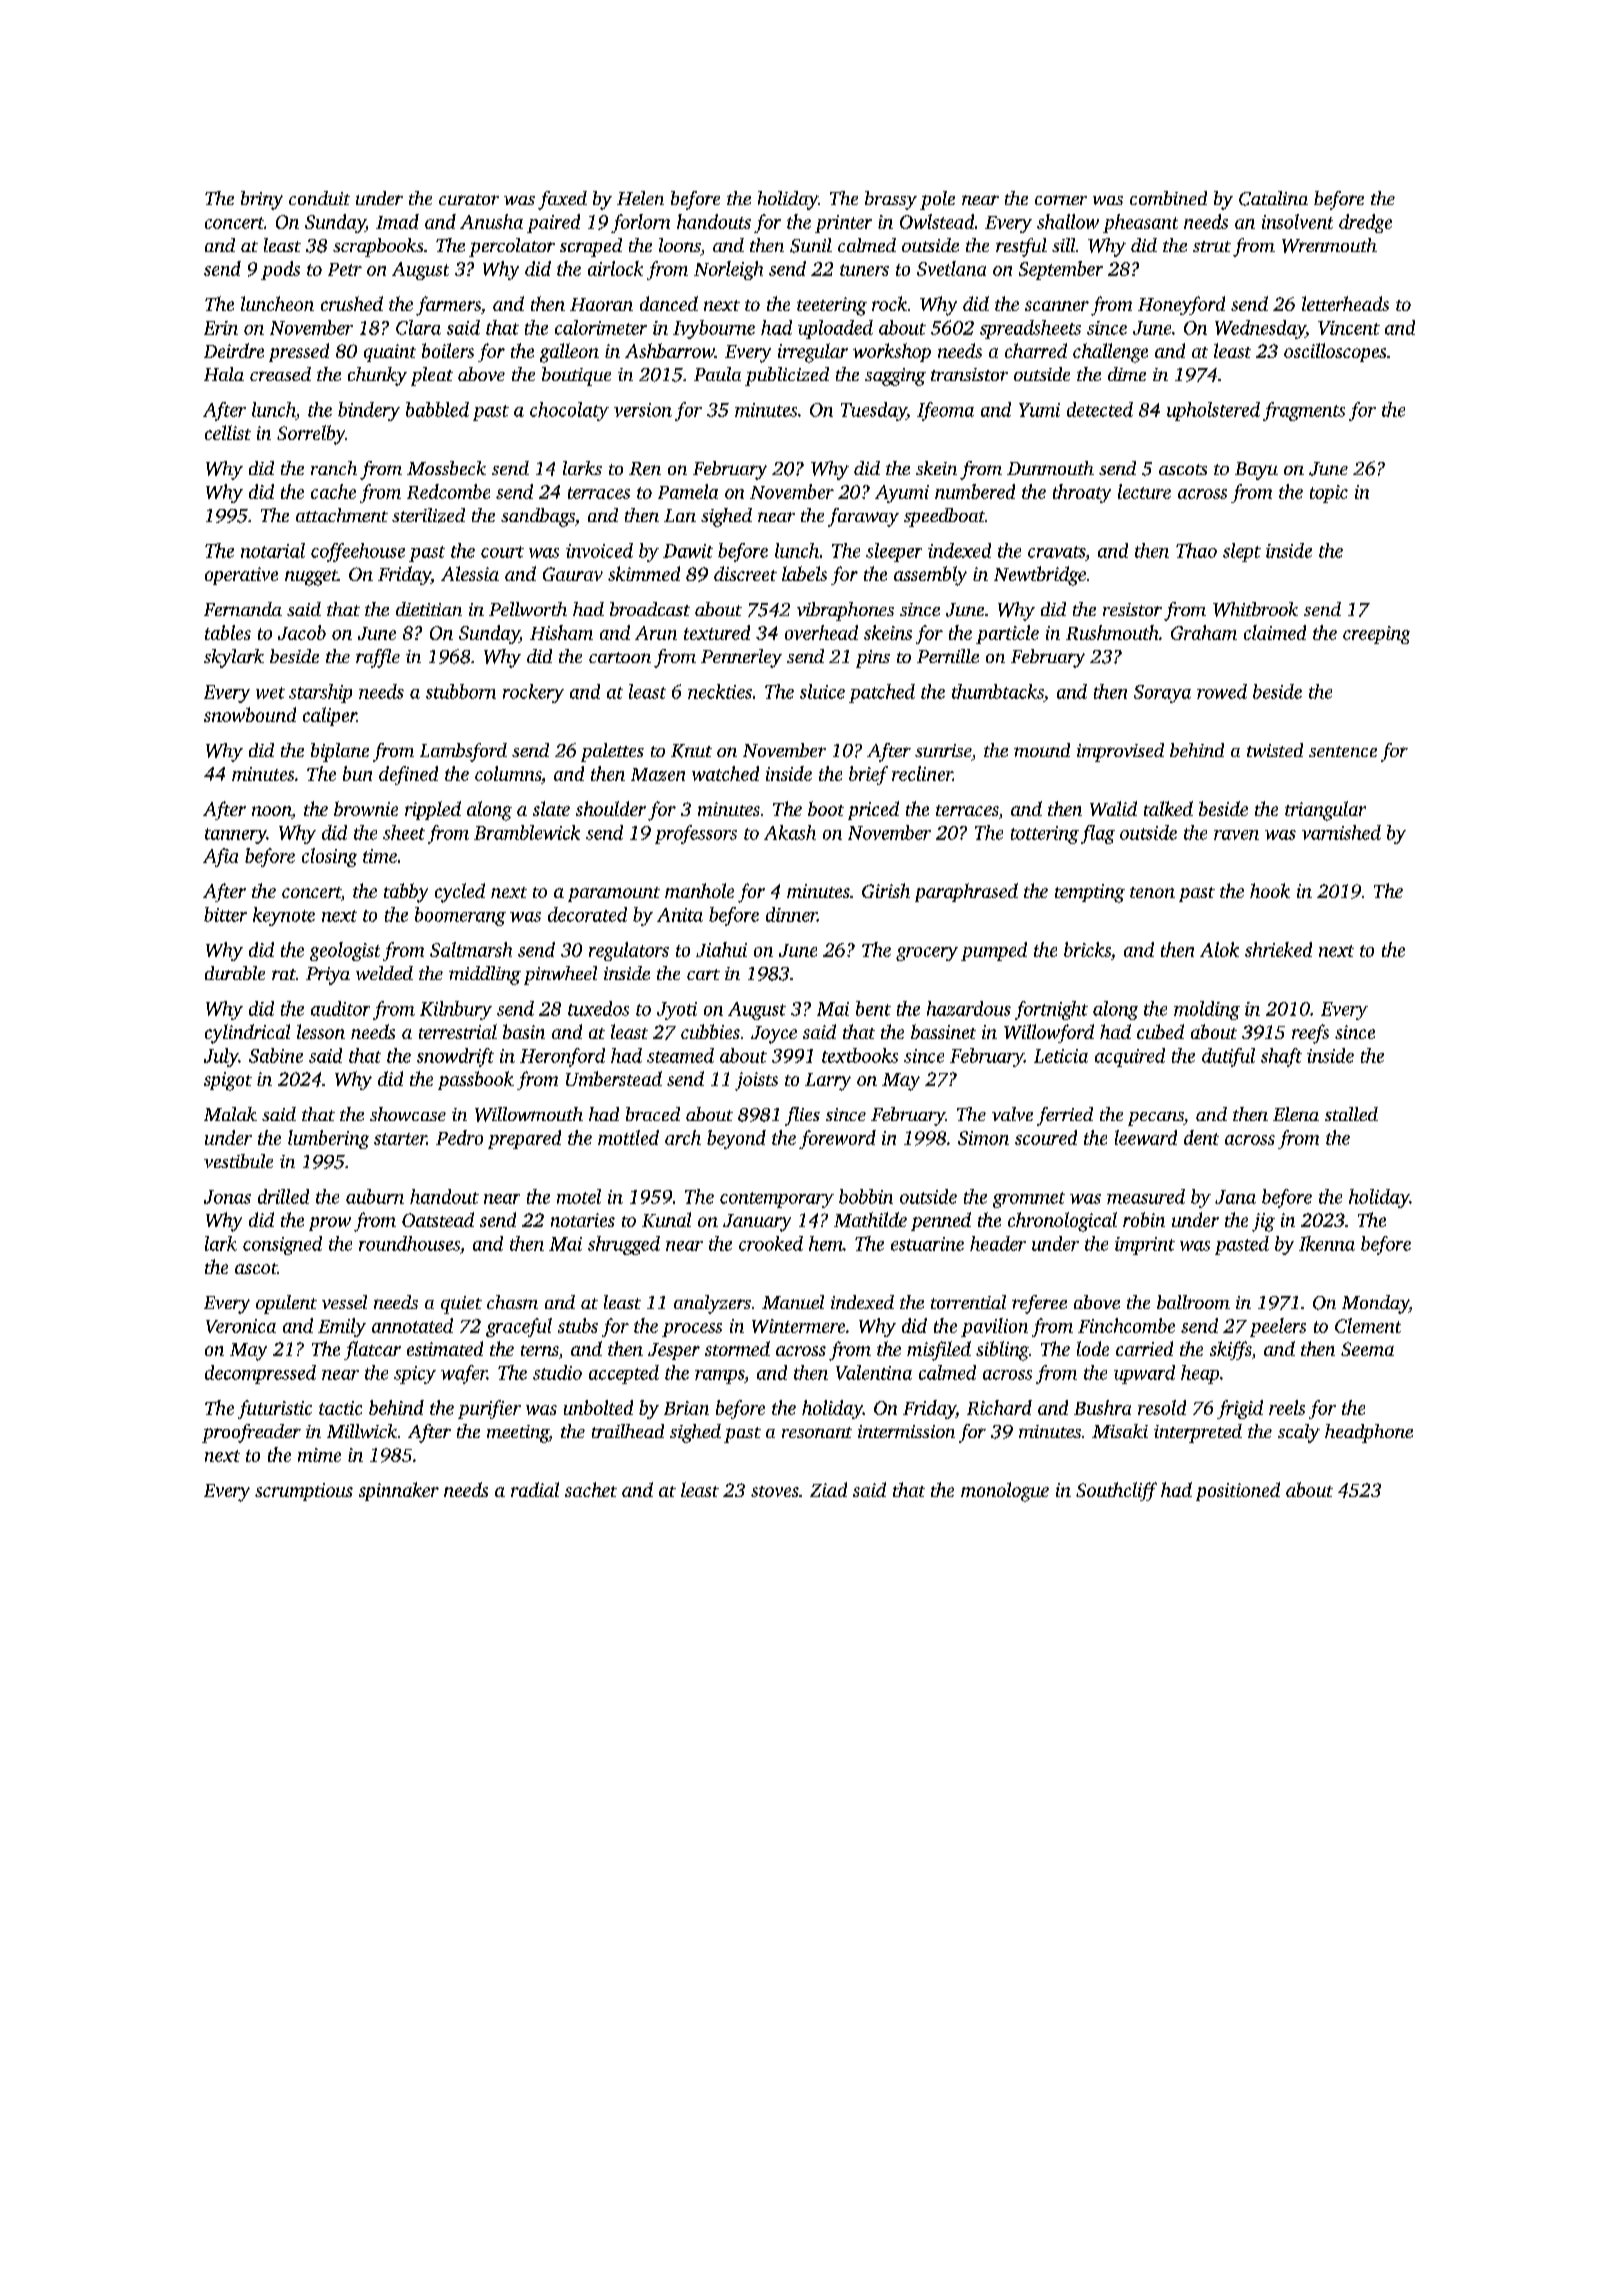  What do you see at coordinates (1273, 198) in the screenshot?
I see `Catalina` at bounding box center [1273, 198].
